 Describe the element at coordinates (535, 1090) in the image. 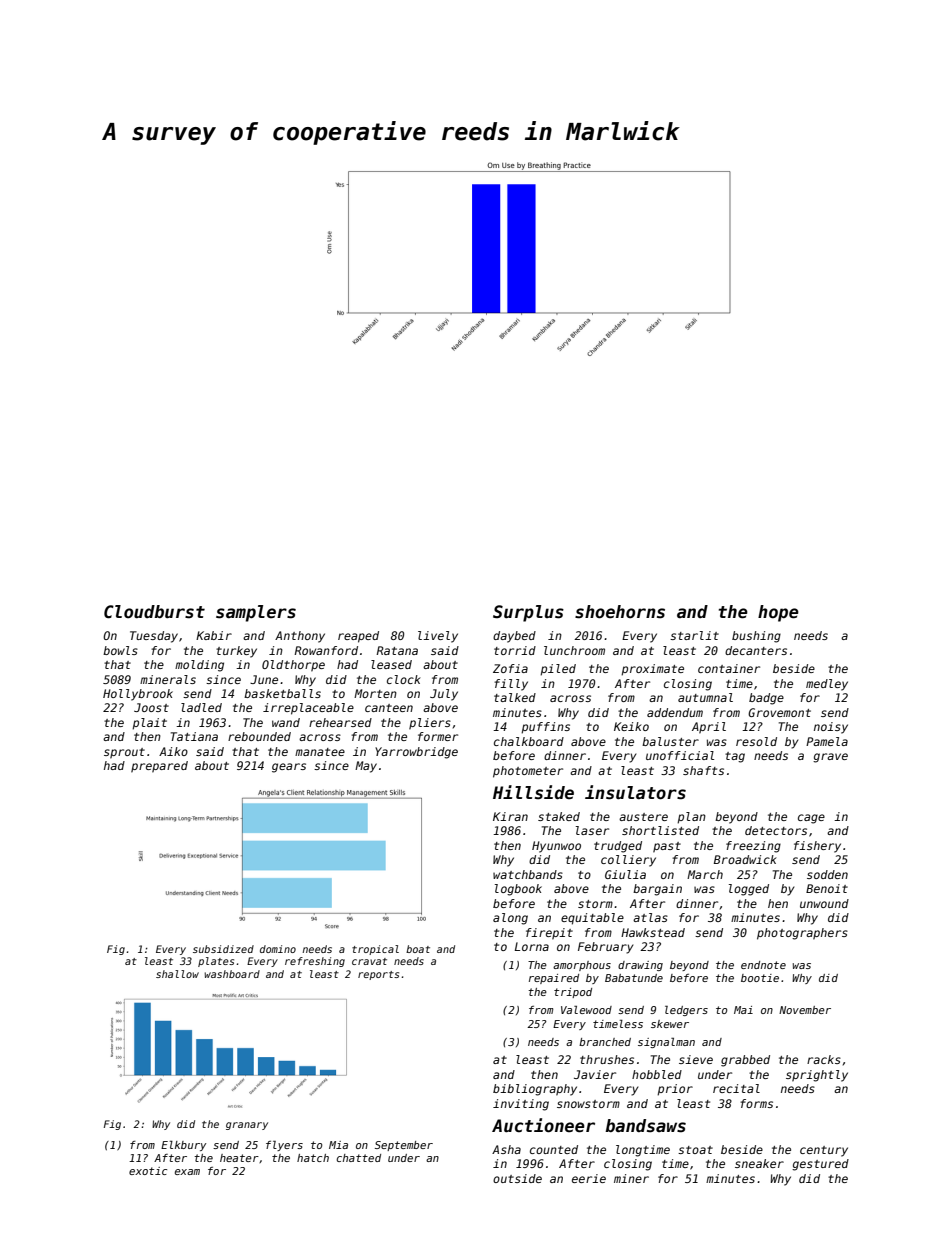

I see `bibliography` at that location.
